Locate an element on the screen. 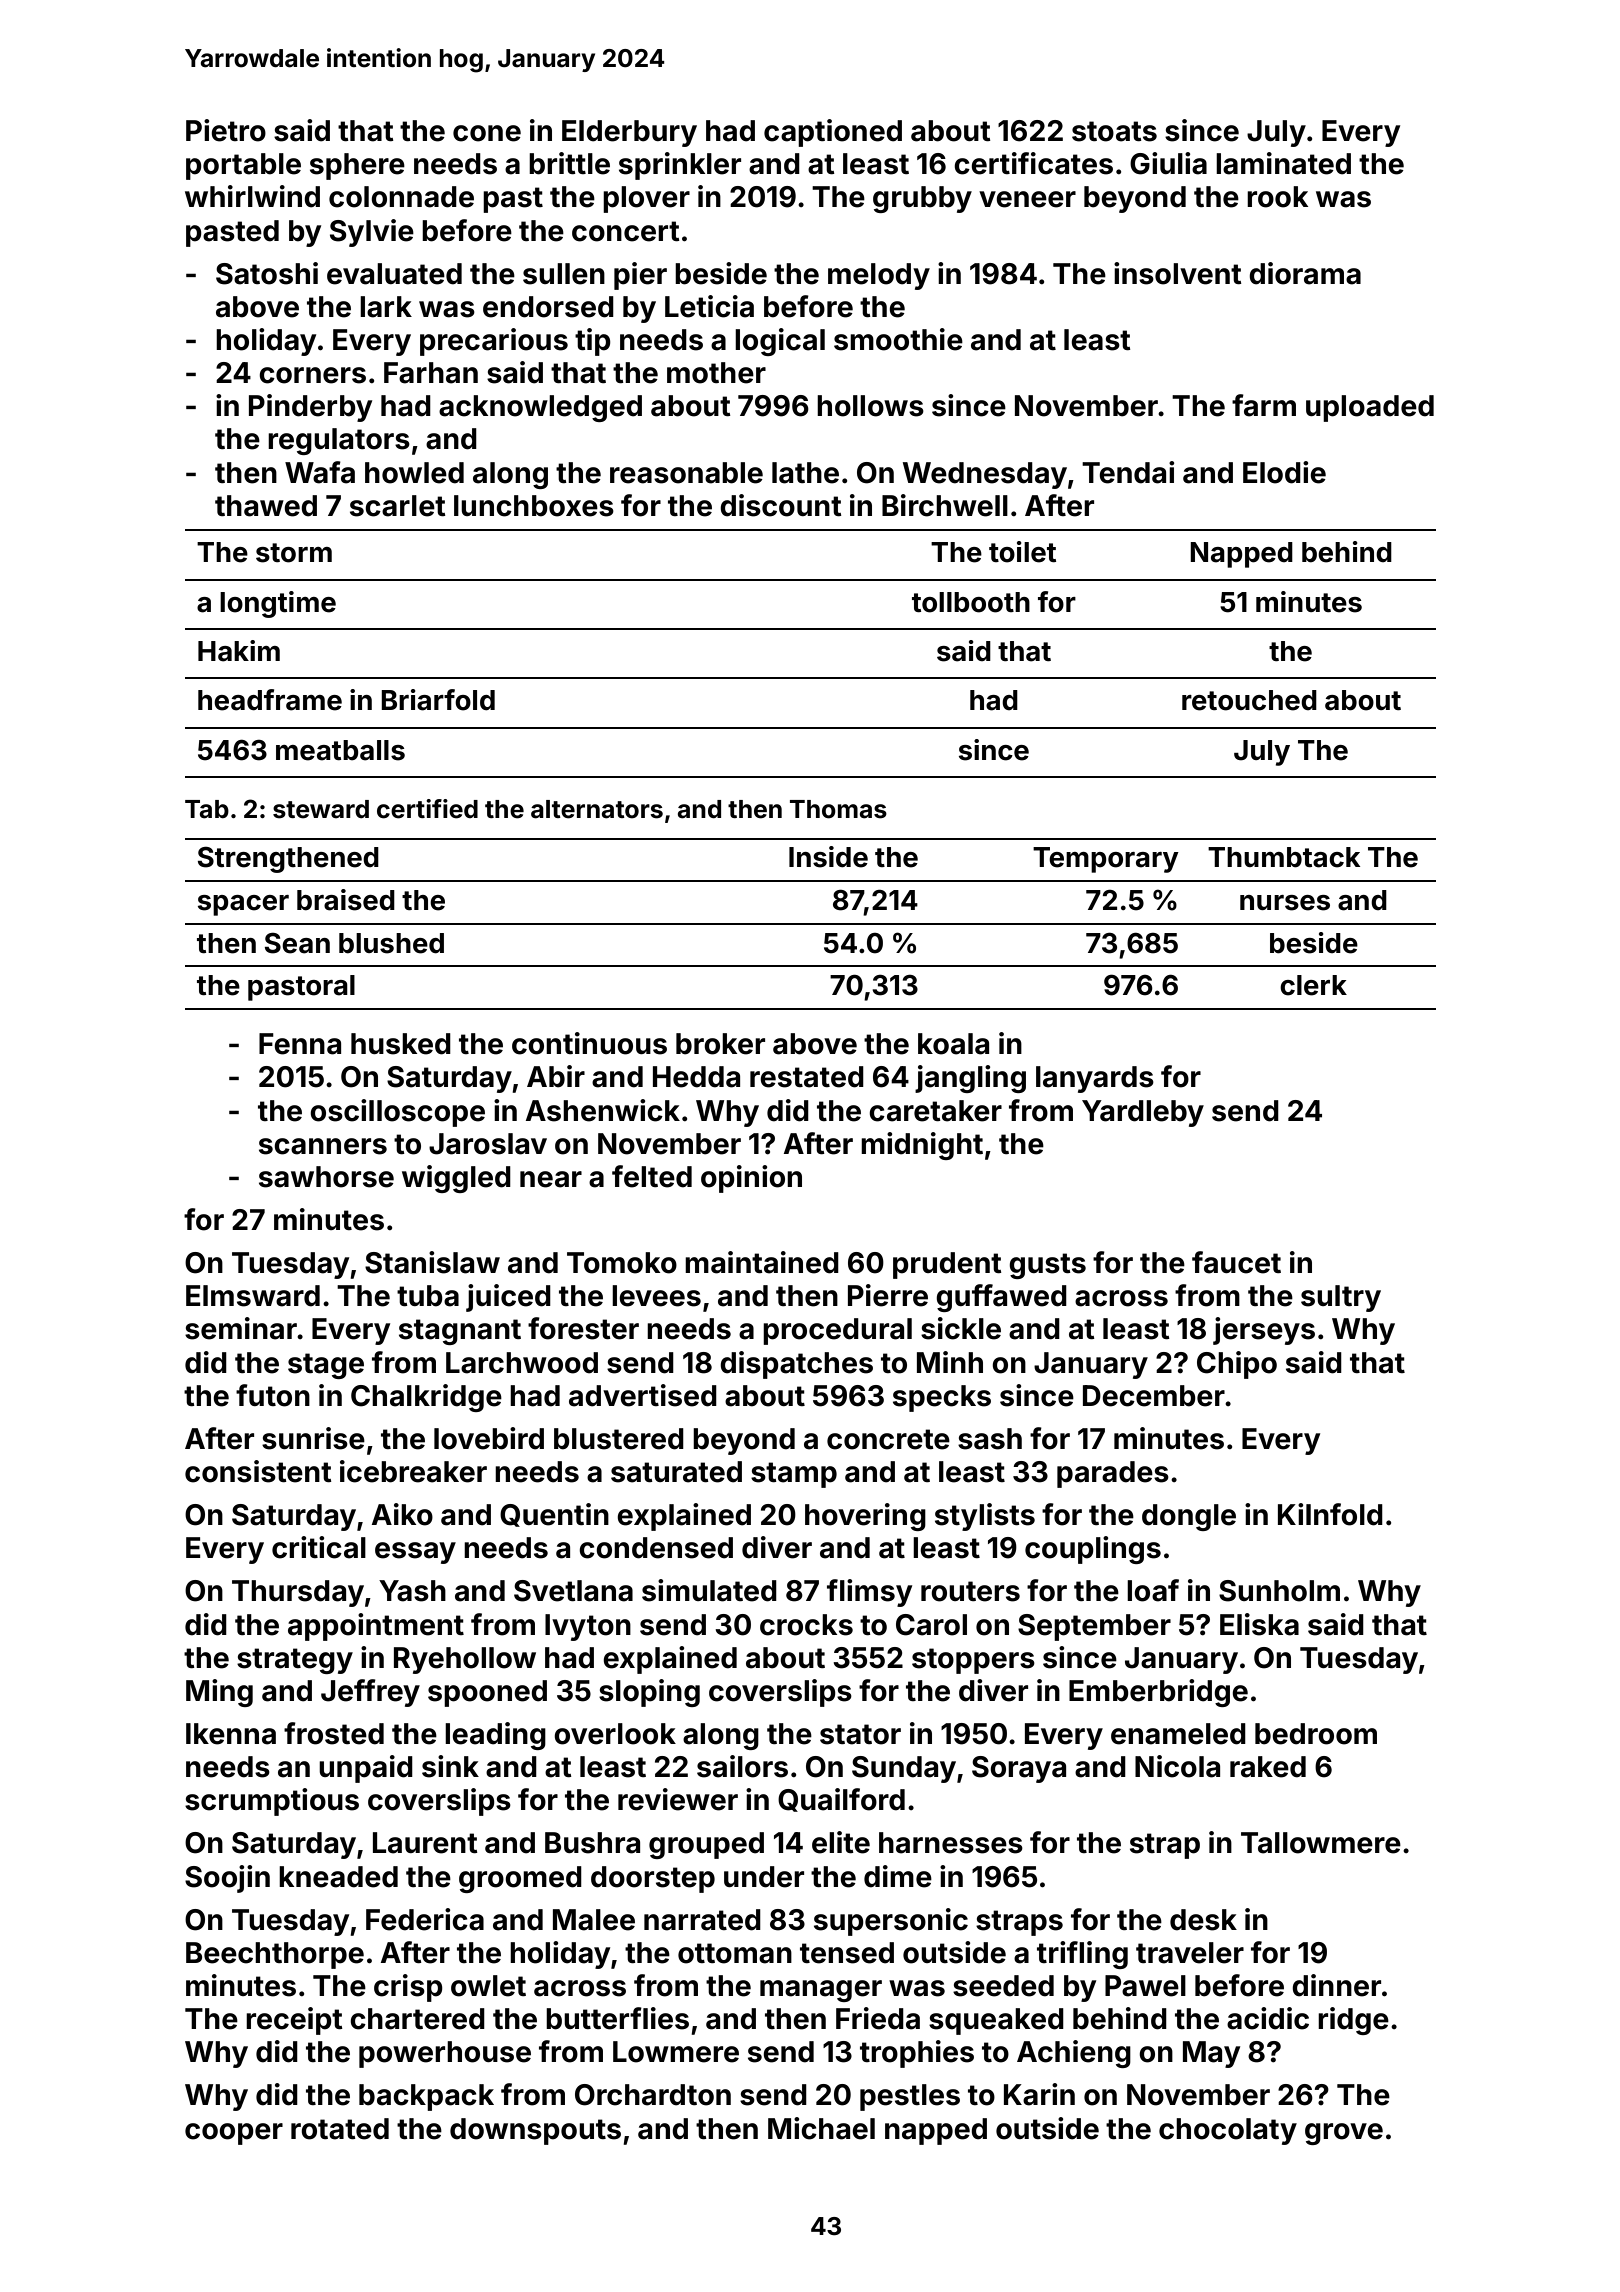 The height and width of the screenshot is (2292, 1620). receipt is located at coordinates (294, 2021).
